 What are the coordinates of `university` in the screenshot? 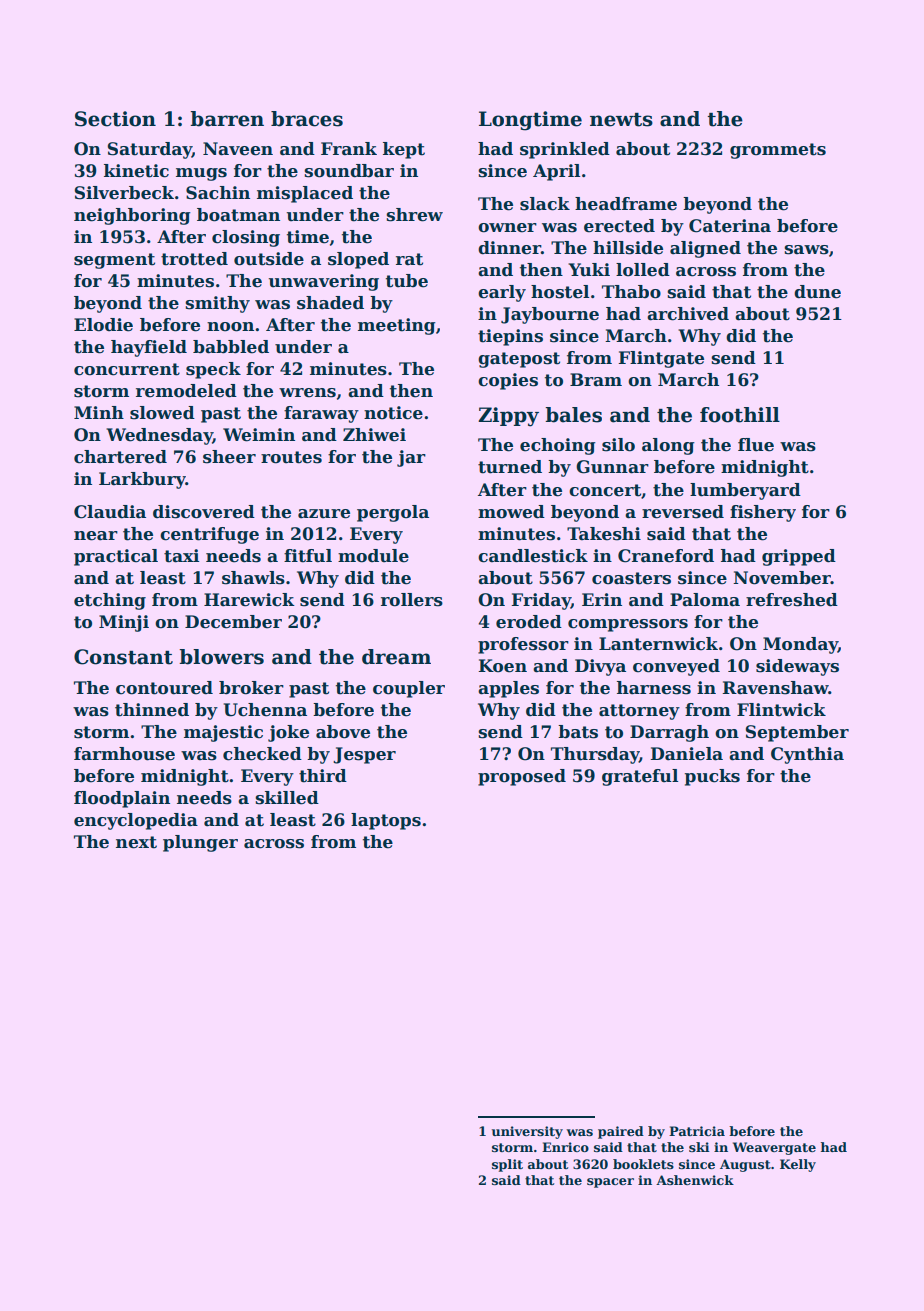 It's located at (527, 1132).
